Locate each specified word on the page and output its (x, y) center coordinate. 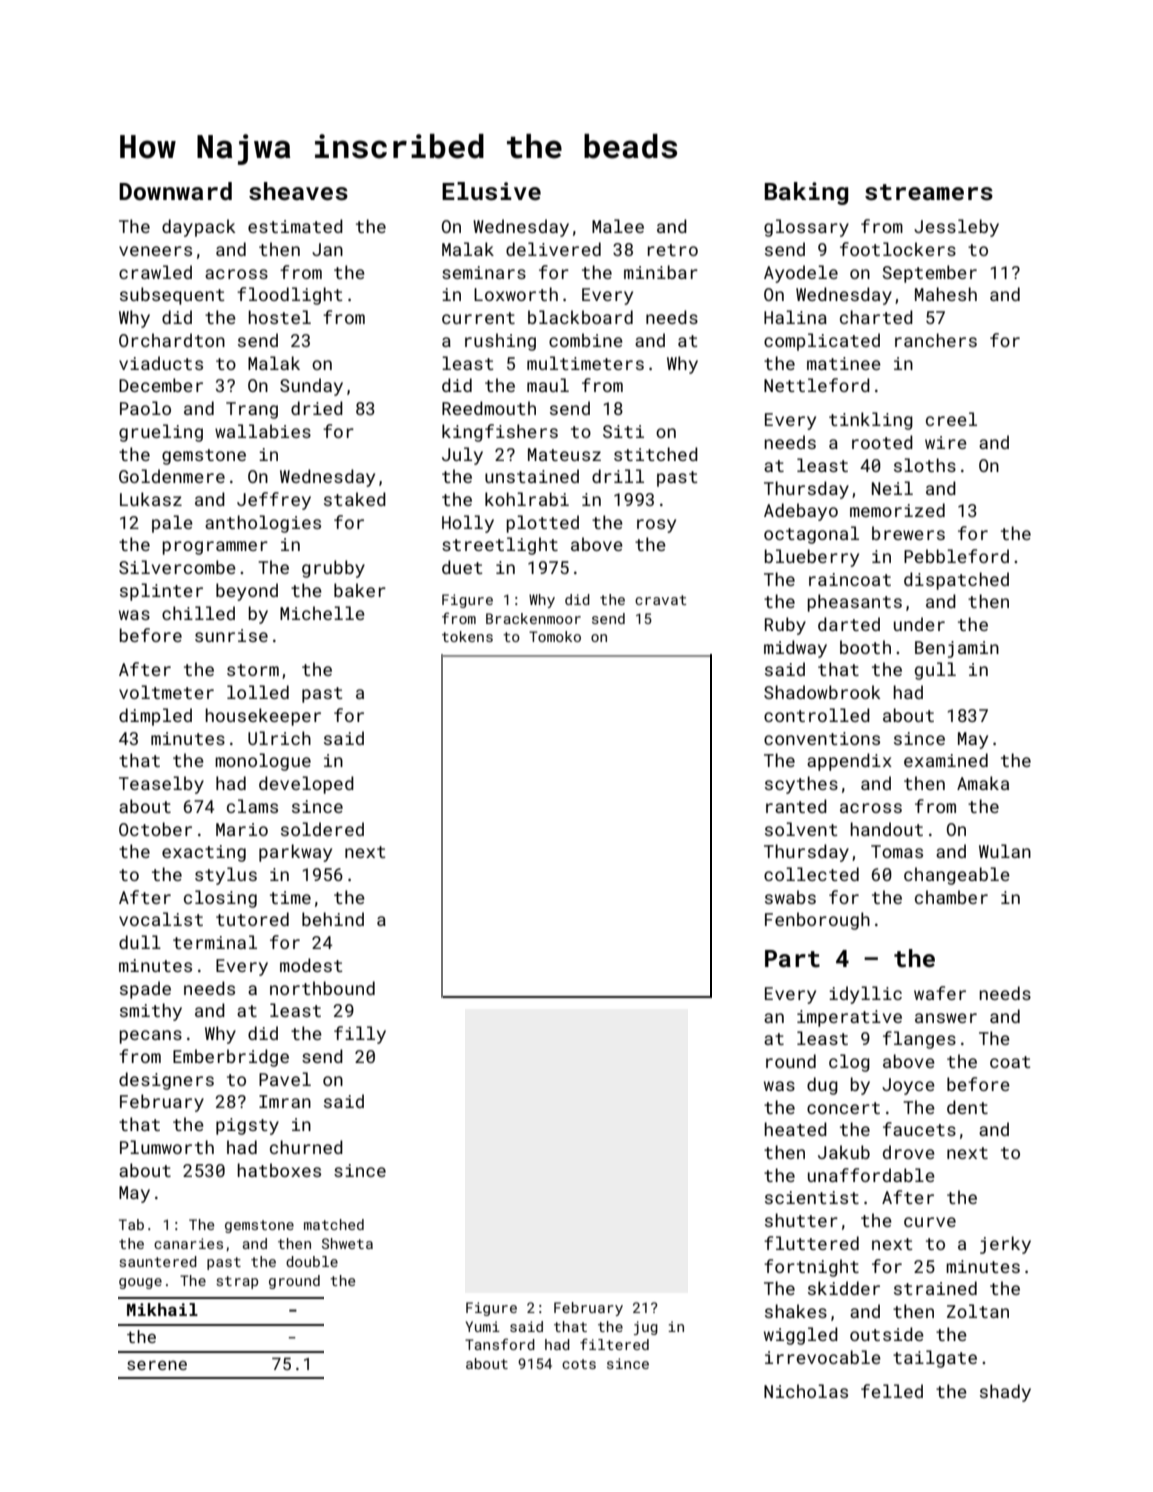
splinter (161, 592)
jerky (1005, 1245)
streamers (929, 192)
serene (157, 1365)
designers (166, 1081)
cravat (661, 600)
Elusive (491, 191)
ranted (796, 806)
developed (306, 785)
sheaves (298, 191)
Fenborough (817, 921)
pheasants (854, 603)
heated (795, 1129)
